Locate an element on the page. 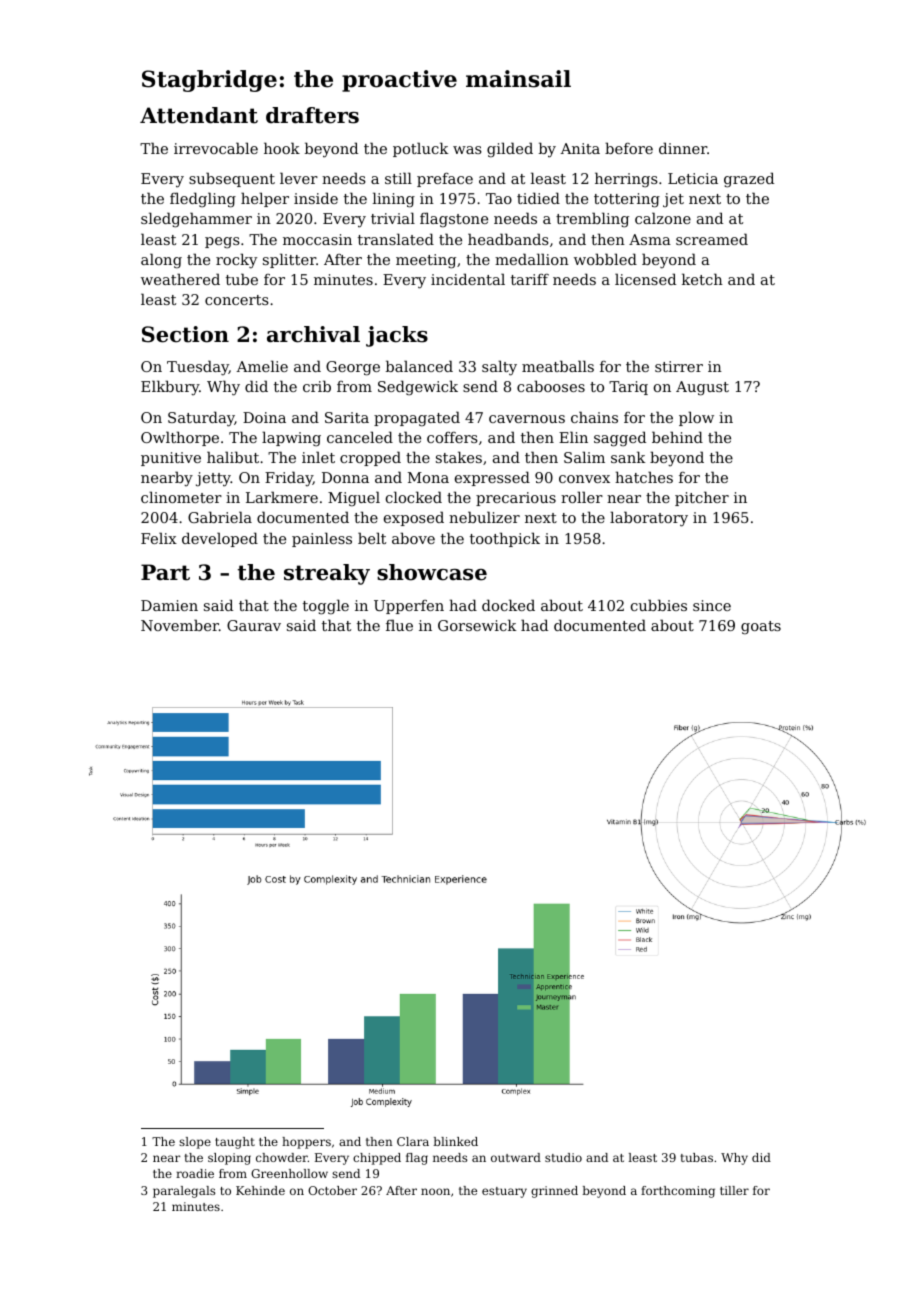 This page has height=1314, width=924. noon is located at coordinates (435, 1191).
